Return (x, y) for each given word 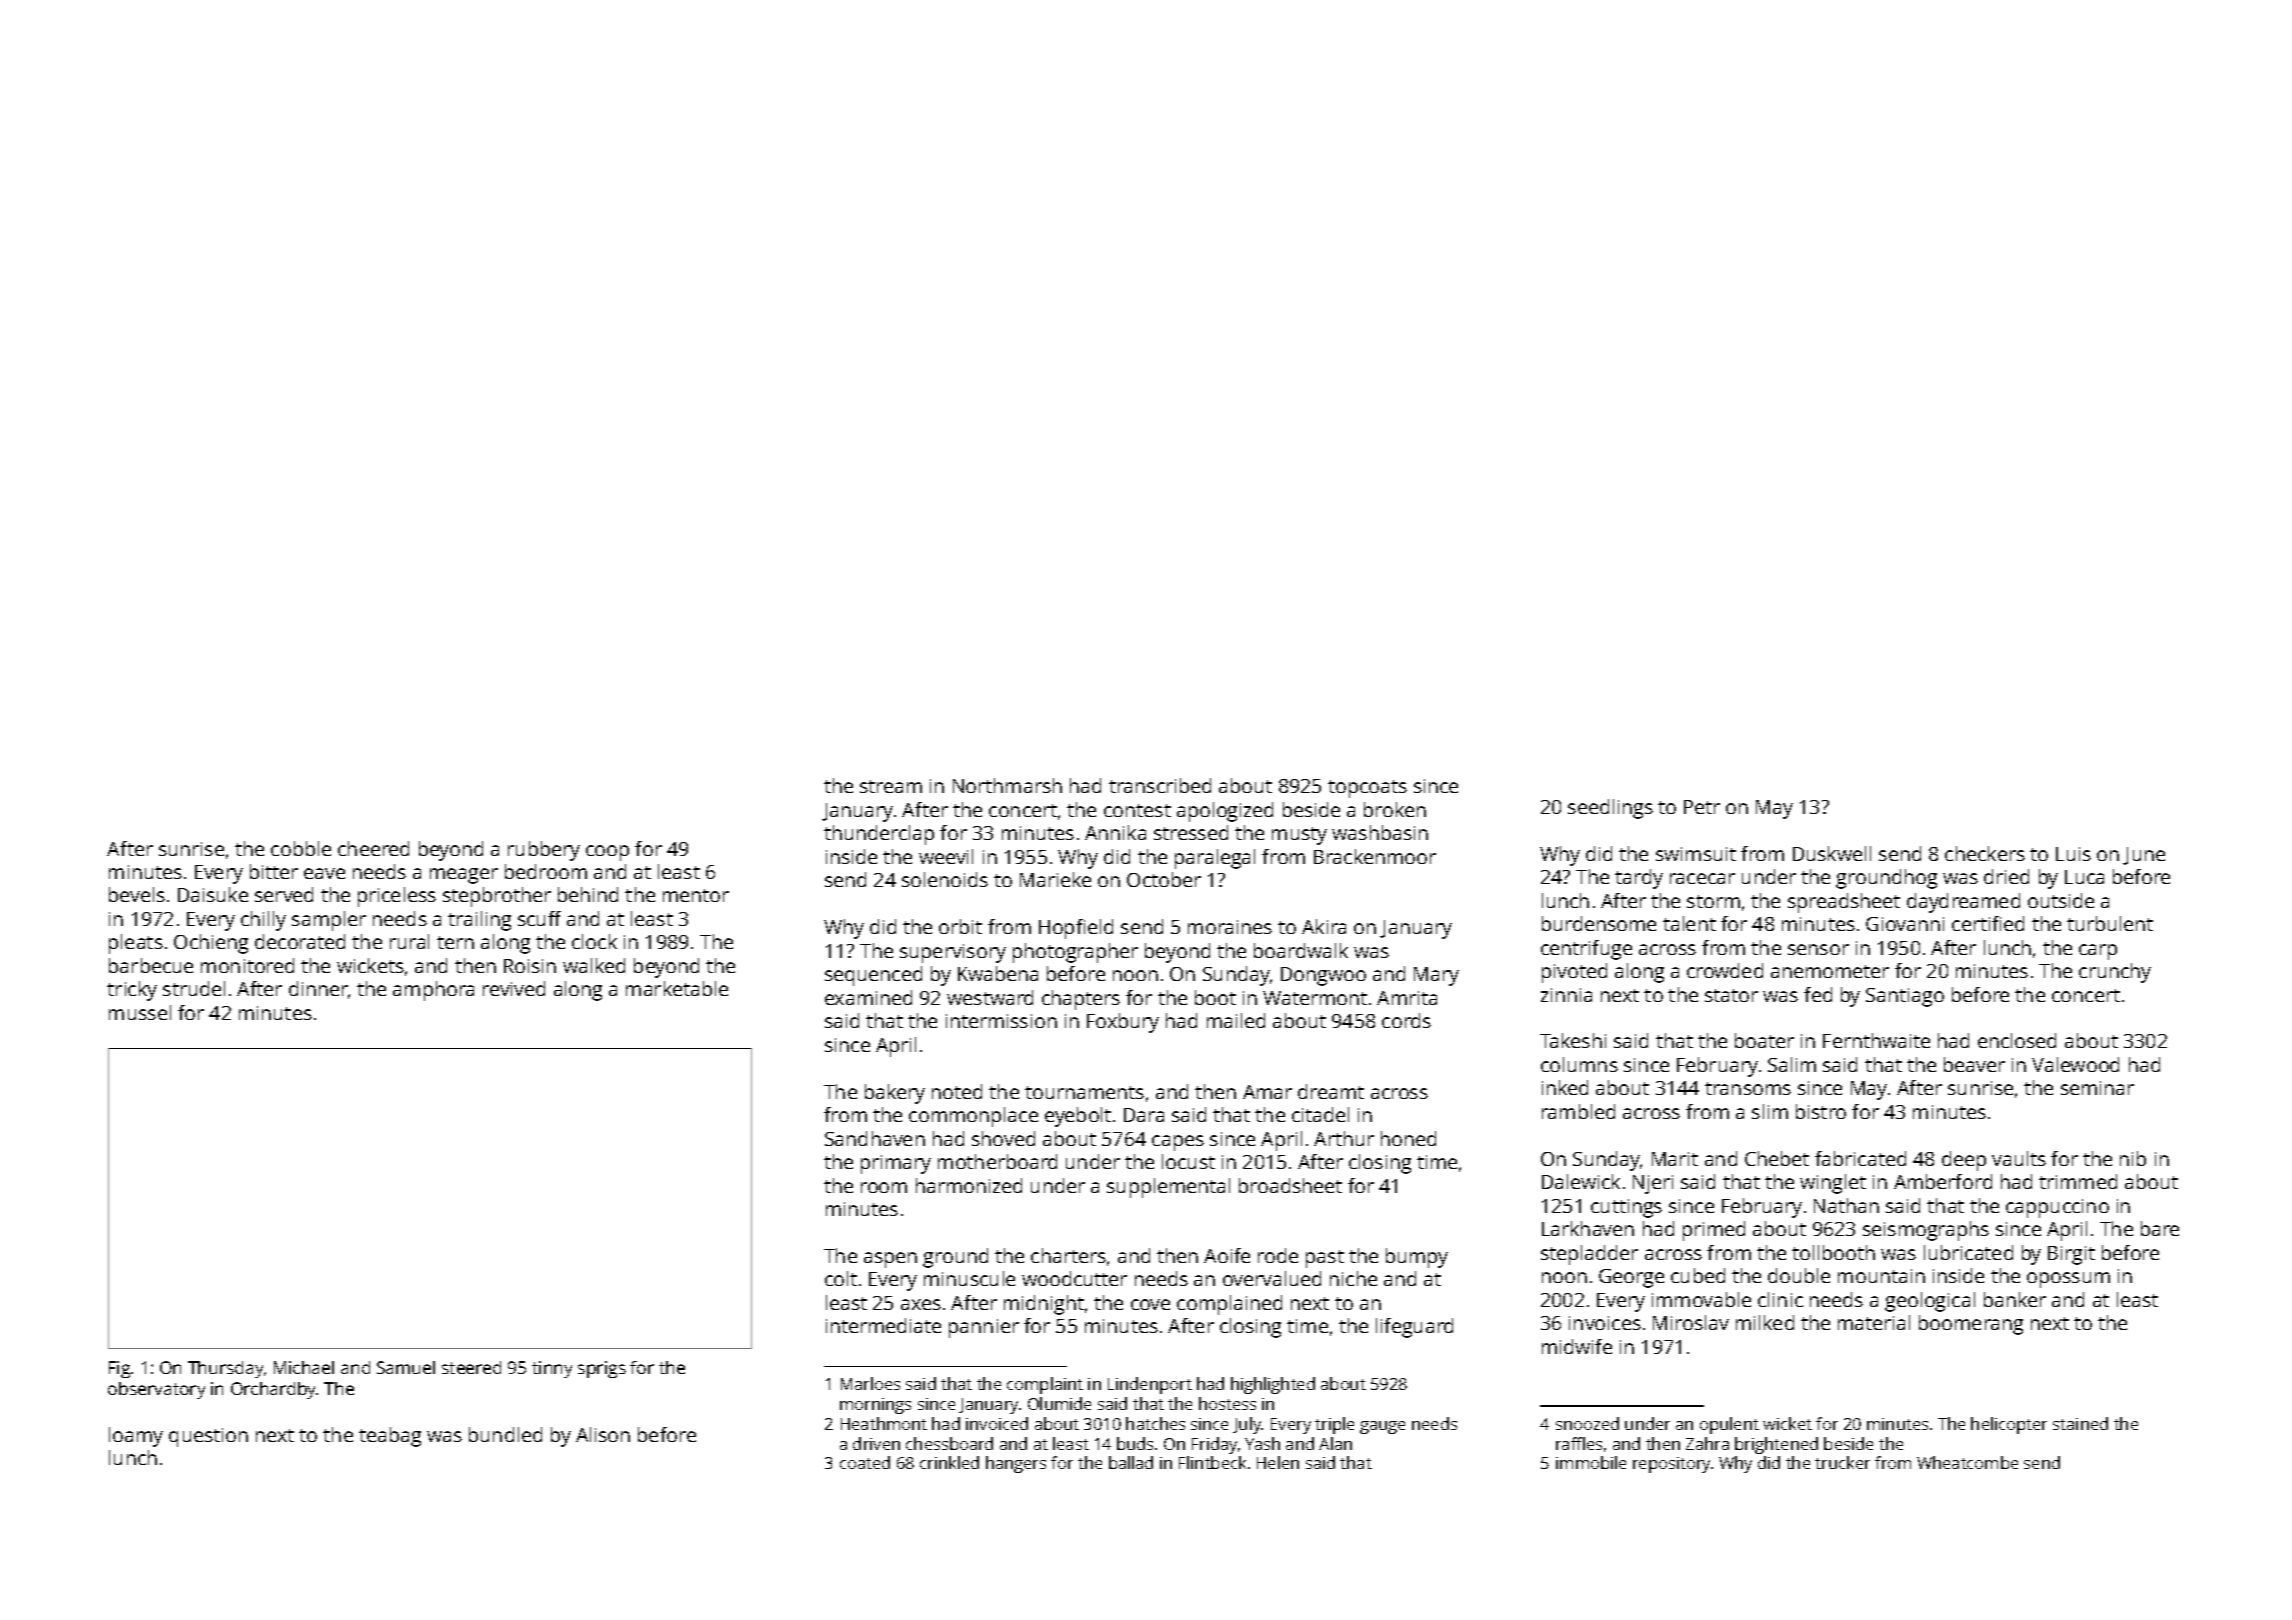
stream (891, 786)
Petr (1702, 807)
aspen (890, 1260)
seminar (2097, 1088)
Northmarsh (1007, 785)
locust (1188, 1161)
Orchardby (274, 1390)
